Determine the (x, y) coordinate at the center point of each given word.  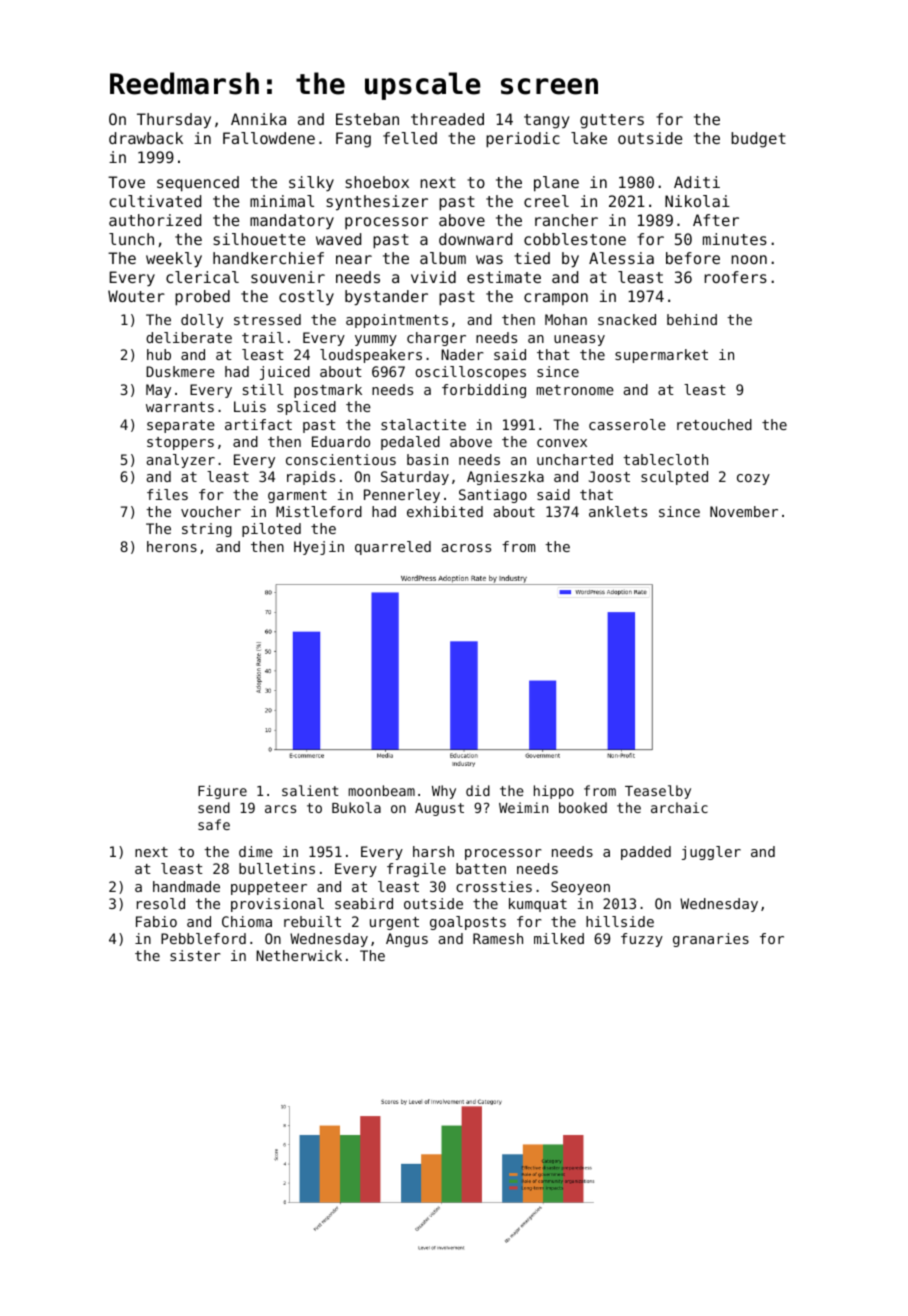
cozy (753, 479)
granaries (711, 940)
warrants (180, 407)
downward (475, 239)
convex (562, 443)
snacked (627, 319)
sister (195, 955)
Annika (258, 119)
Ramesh (498, 938)
